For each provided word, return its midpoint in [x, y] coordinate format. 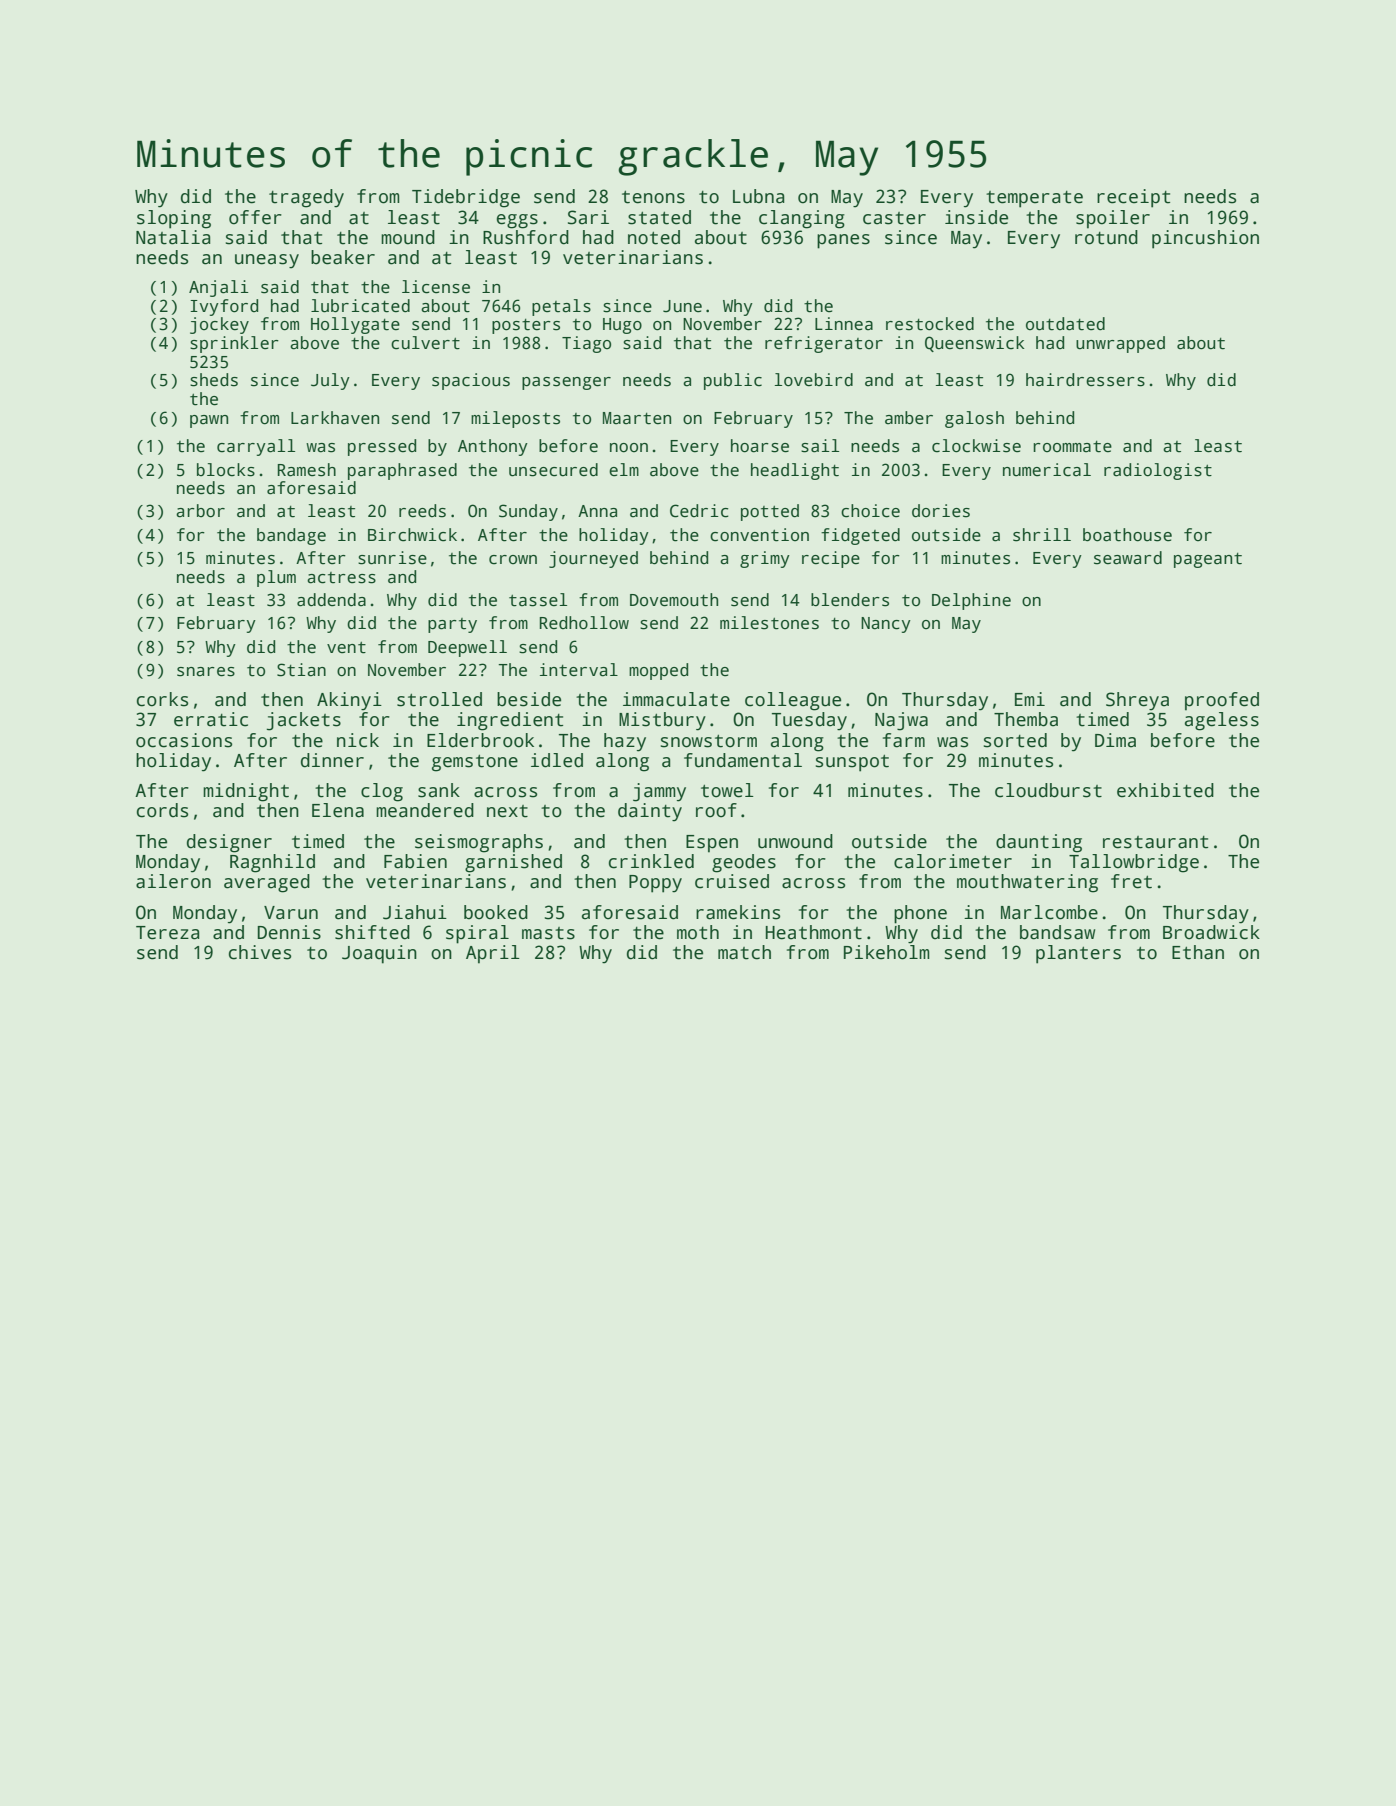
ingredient [510, 721]
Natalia [173, 237]
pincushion [1205, 239]
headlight [795, 471]
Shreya [1137, 701]
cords [162, 810]
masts [548, 933]
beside [529, 699]
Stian [301, 670]
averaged [267, 883]
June [682, 306]
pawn [209, 421]
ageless [1222, 721]
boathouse [1127, 535]
